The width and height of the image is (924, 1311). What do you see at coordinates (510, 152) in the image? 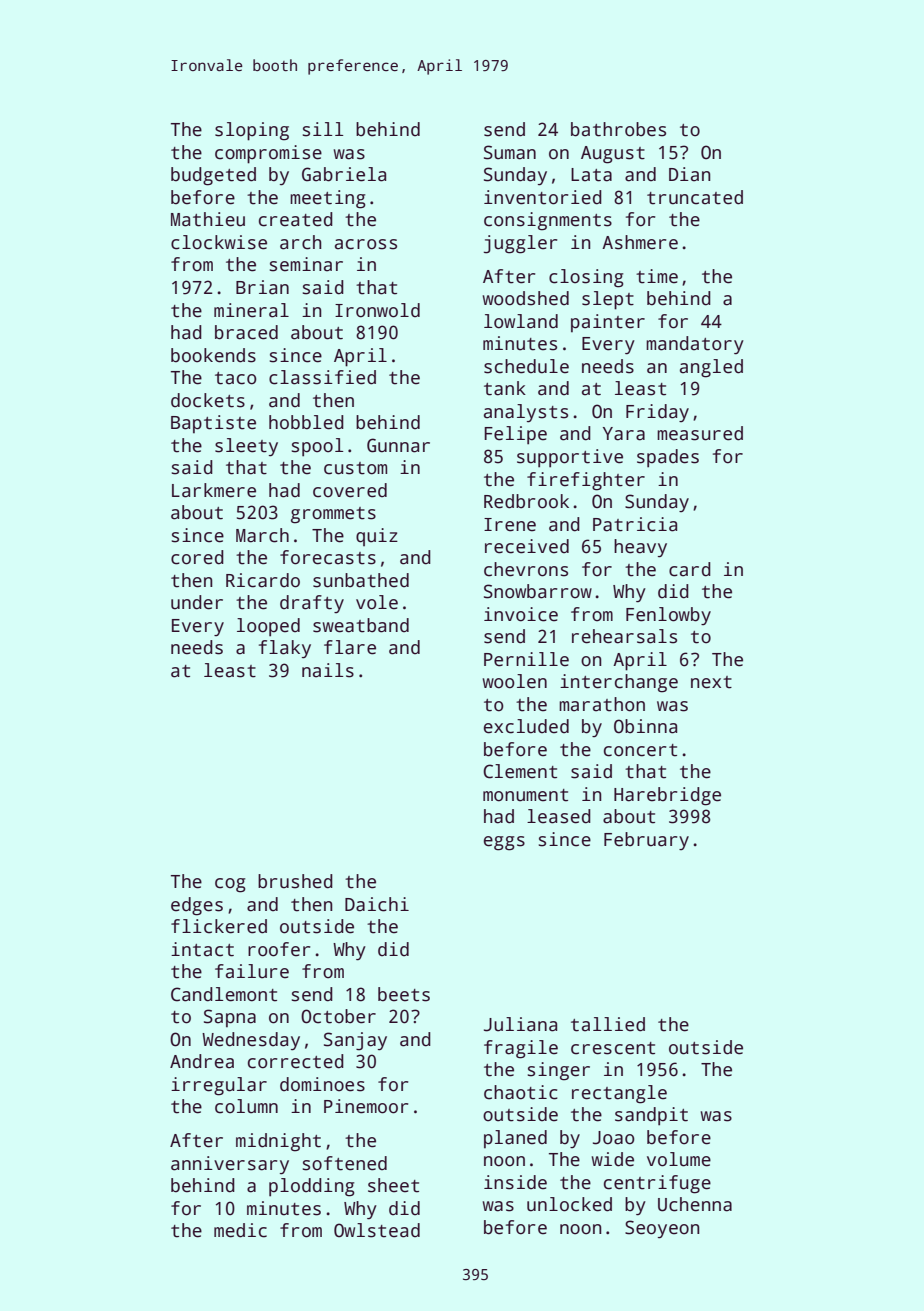
I see `Suman` at bounding box center [510, 152].
